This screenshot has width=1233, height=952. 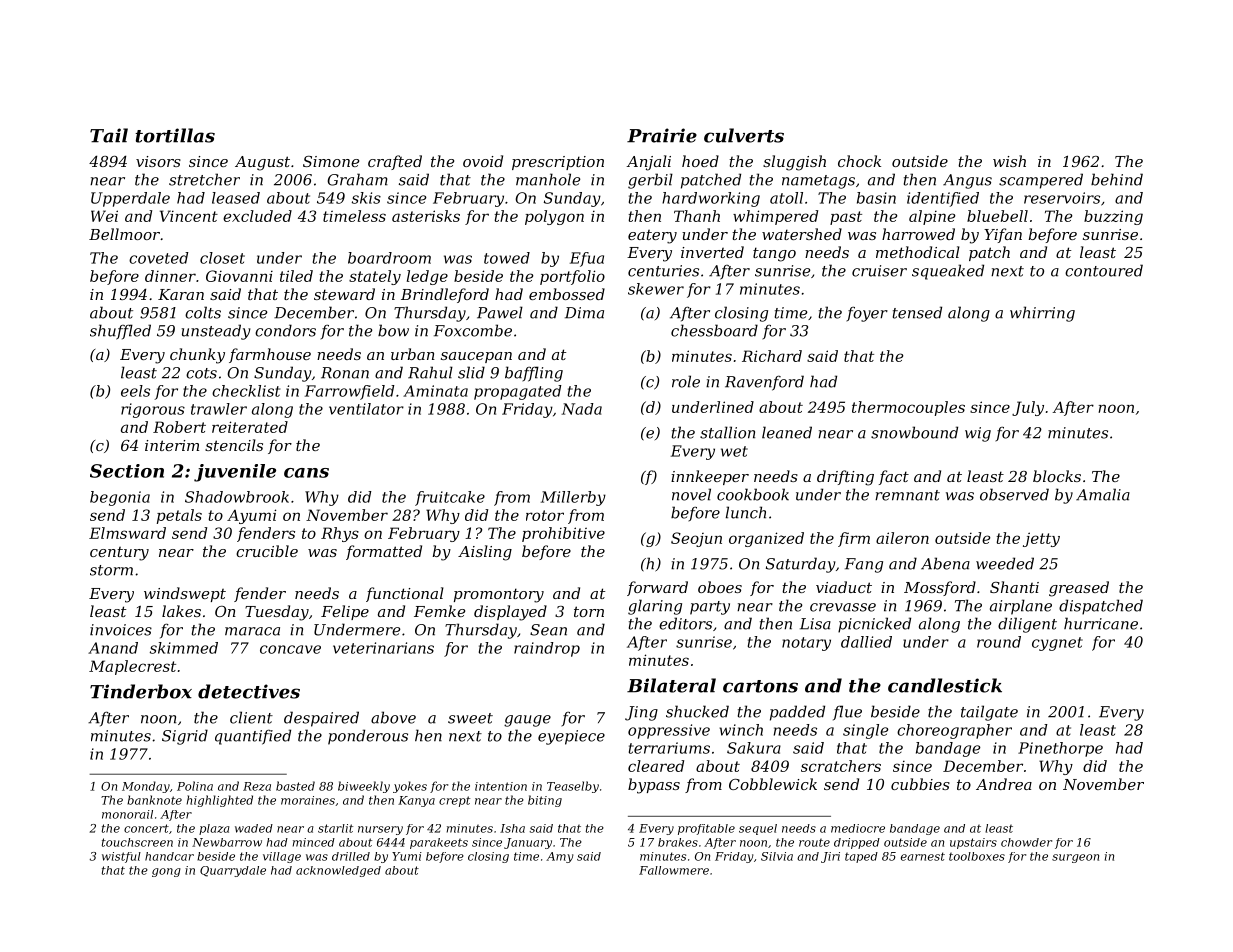 What do you see at coordinates (527, 721) in the screenshot?
I see `gauge` at bounding box center [527, 721].
